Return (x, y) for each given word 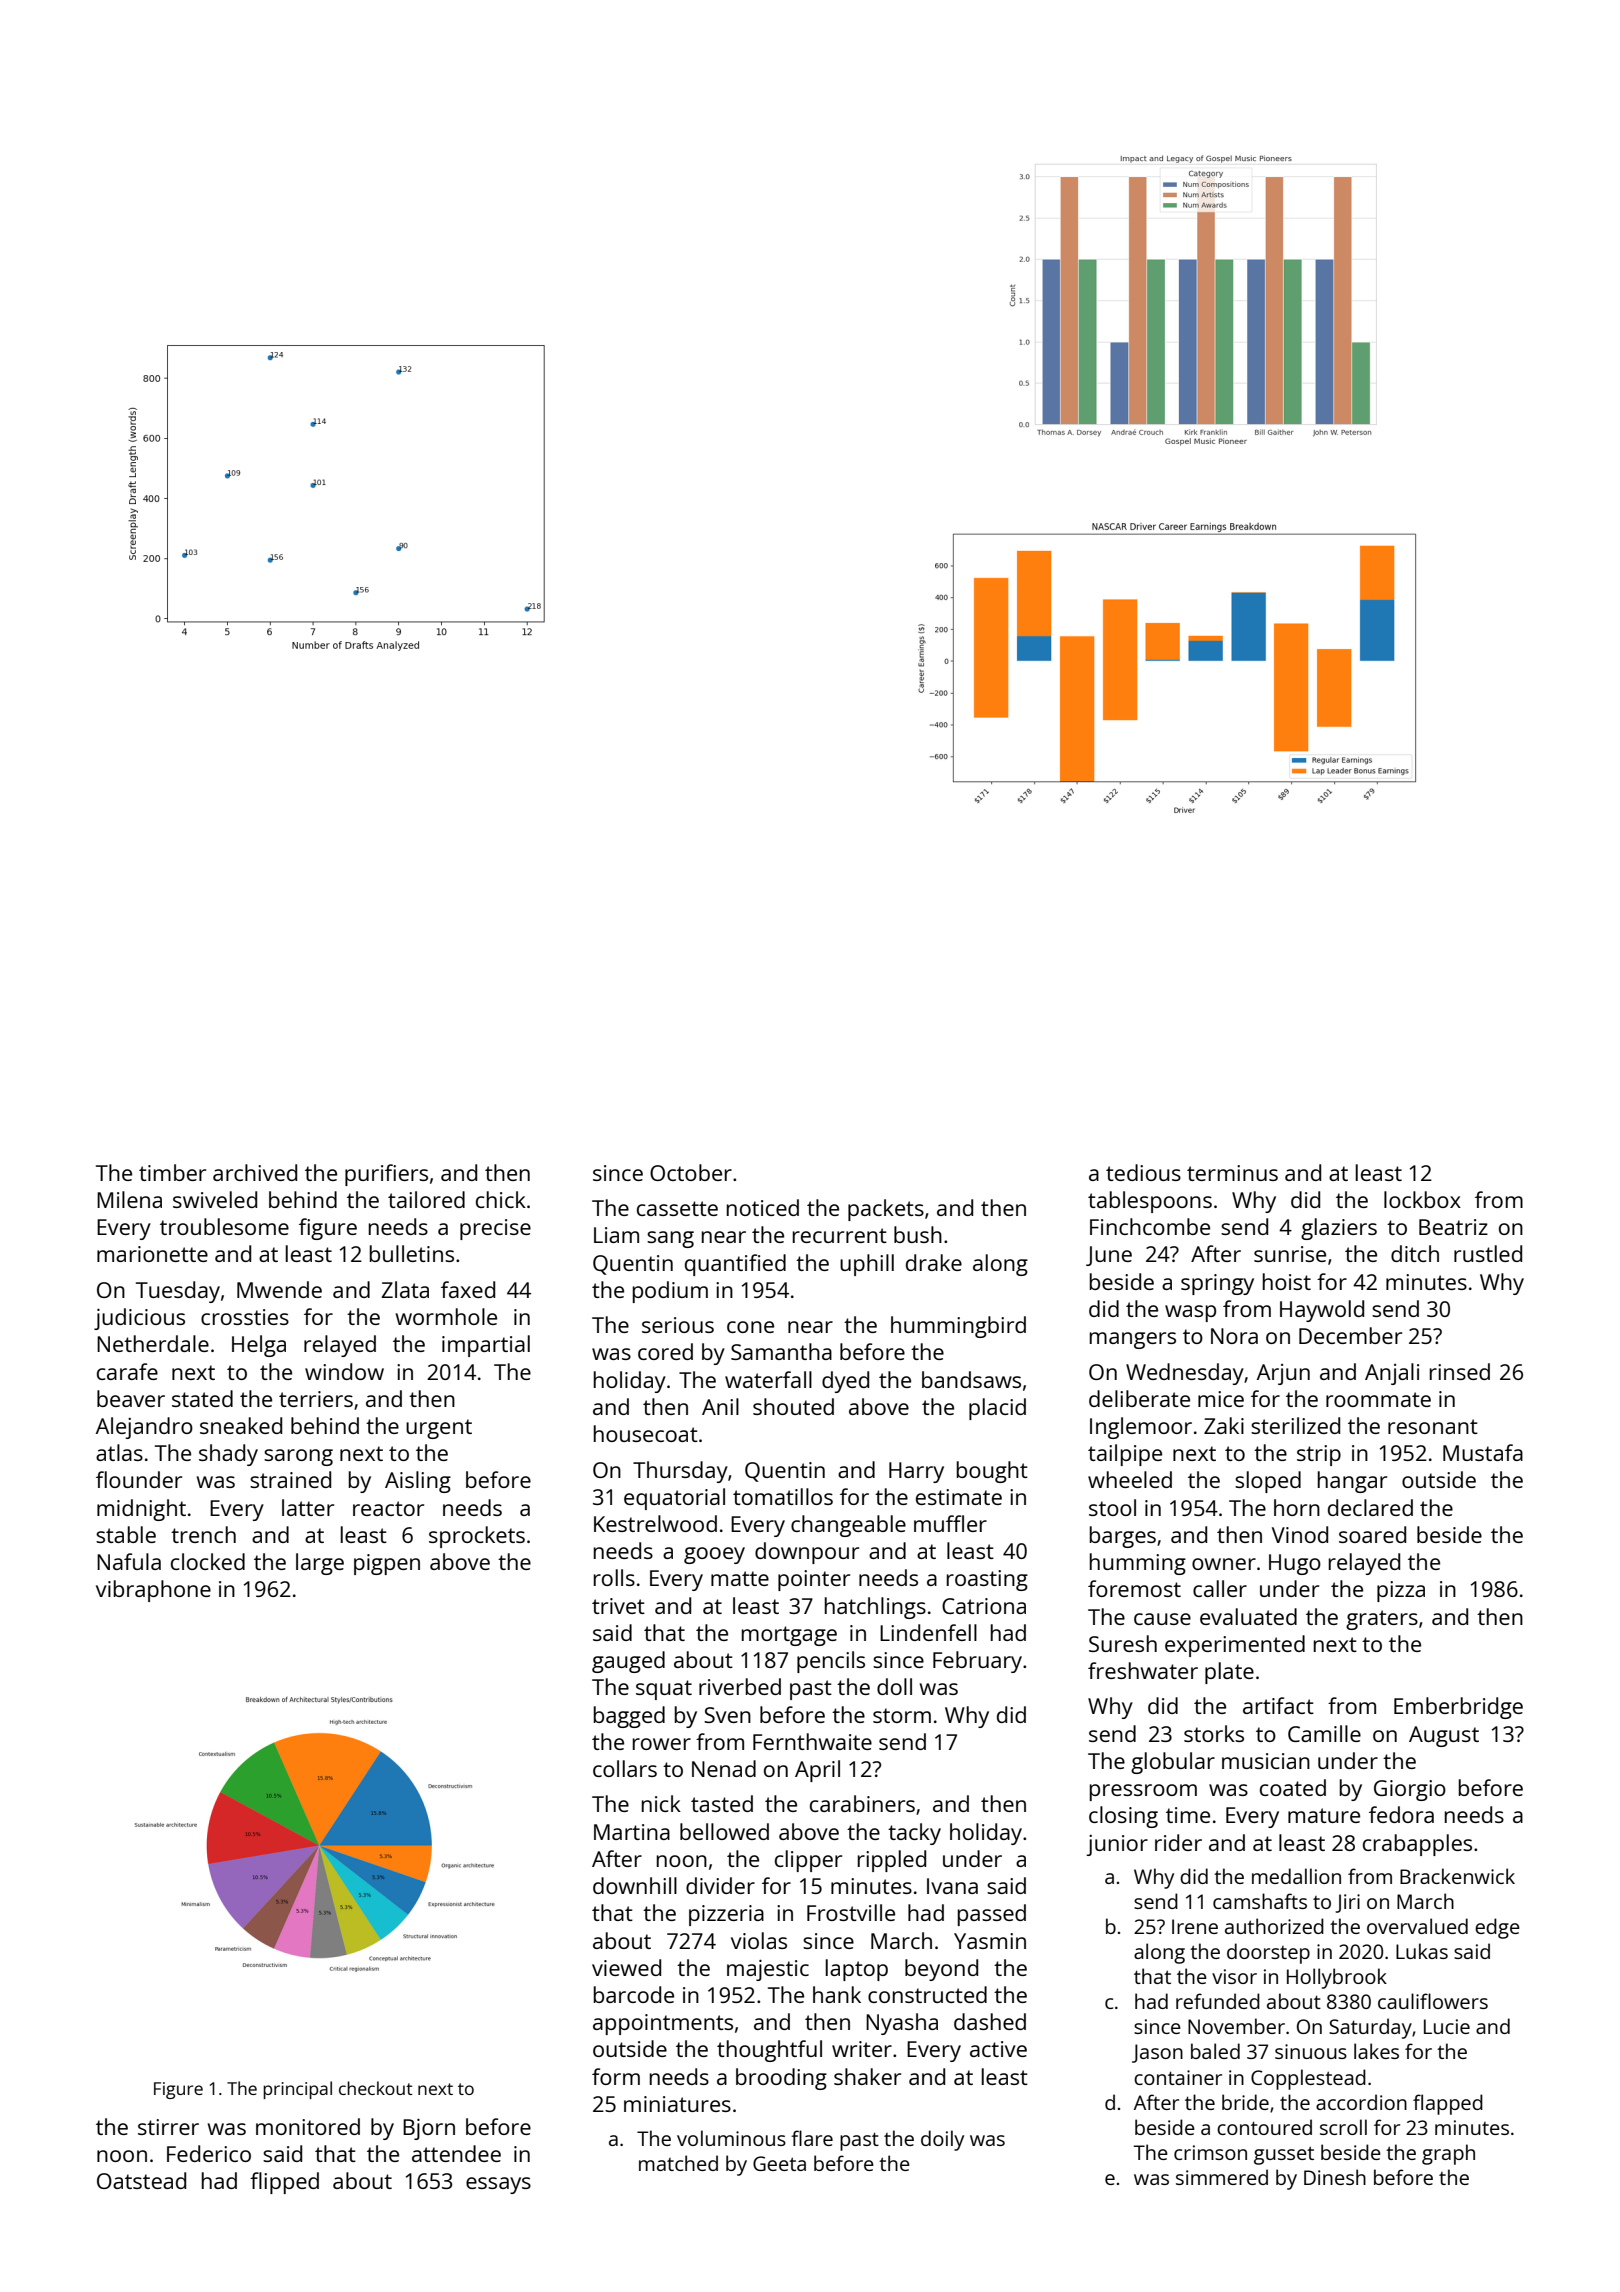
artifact (1278, 1705)
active (998, 2049)
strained (290, 1479)
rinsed (1460, 1371)
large (320, 1564)
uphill (867, 1265)
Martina (632, 1832)
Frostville (851, 1912)
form (616, 2076)
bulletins (412, 1253)
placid (997, 1409)
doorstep (1268, 1953)
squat (664, 1690)
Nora (1234, 1336)
